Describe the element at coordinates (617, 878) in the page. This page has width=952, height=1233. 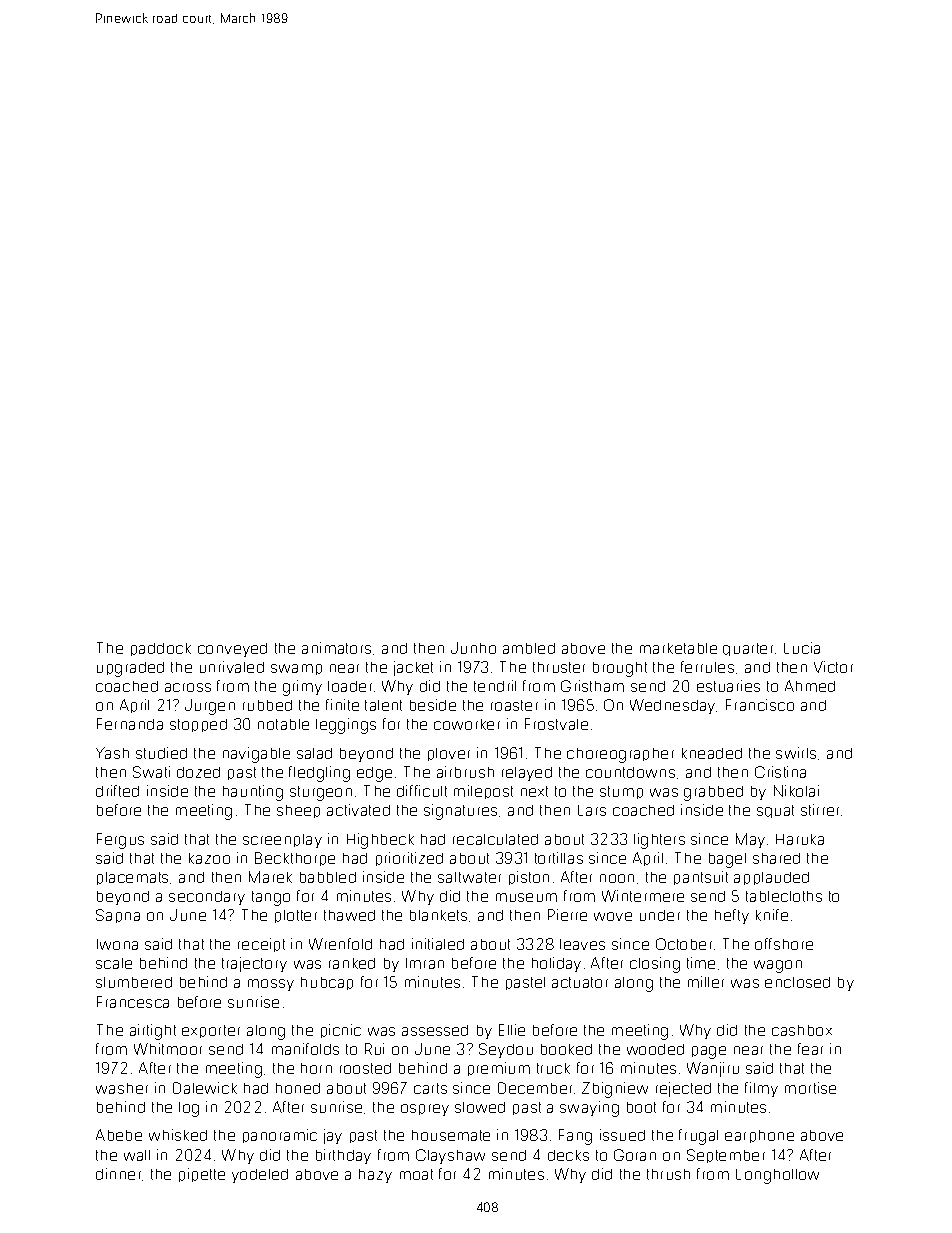
I see `noon` at that location.
